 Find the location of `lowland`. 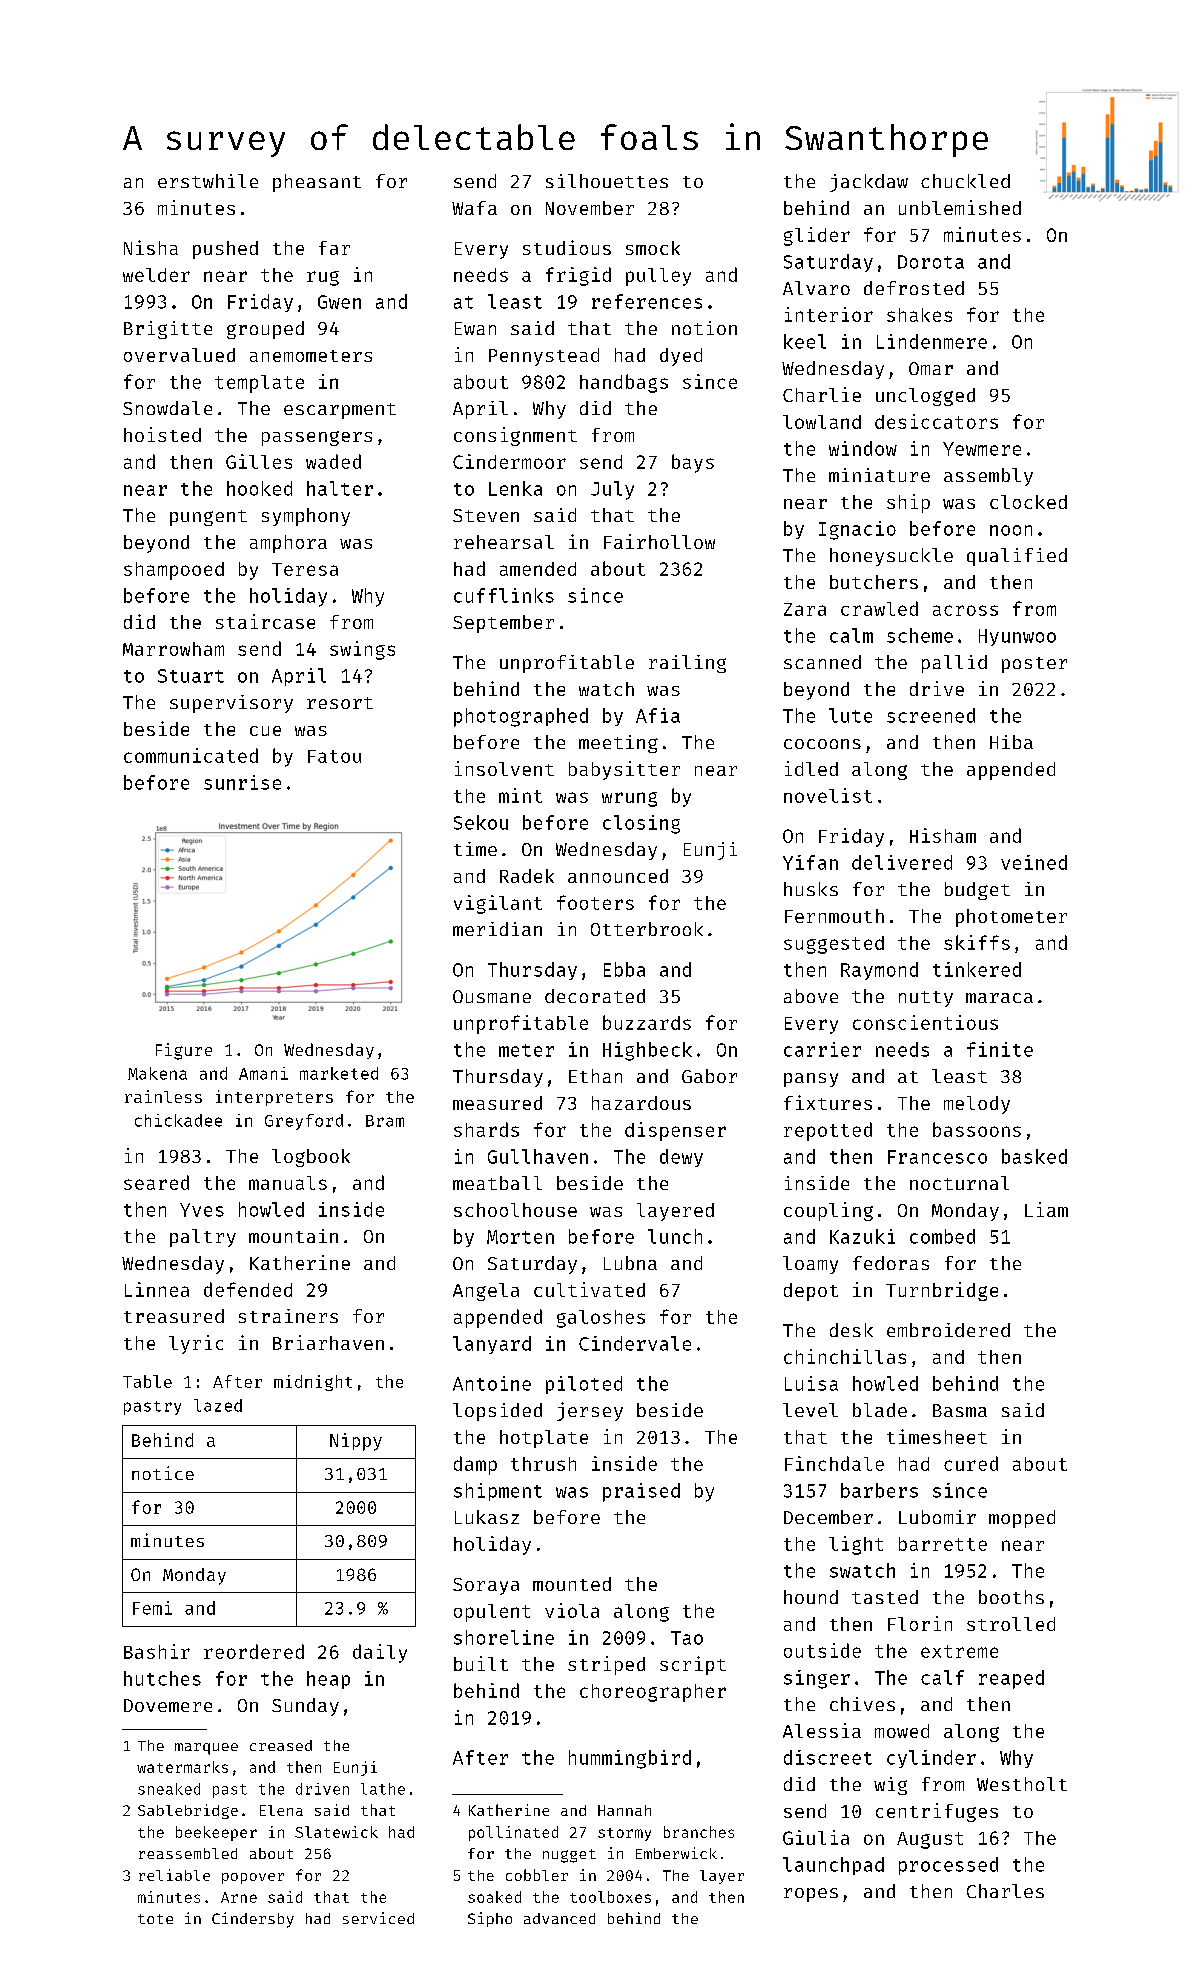

lowland is located at coordinates (822, 422).
